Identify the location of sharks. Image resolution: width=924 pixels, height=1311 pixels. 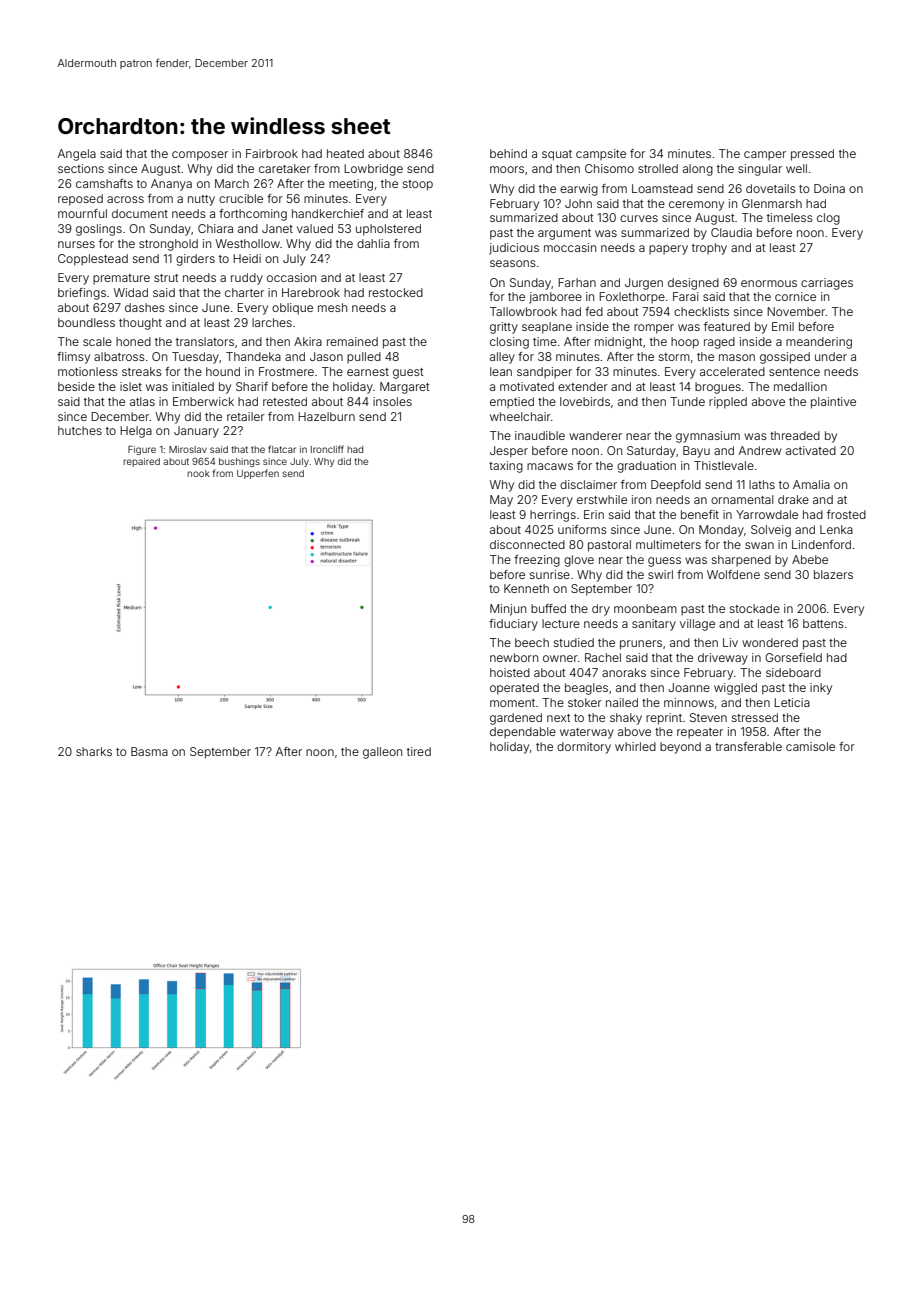
(94, 751).
